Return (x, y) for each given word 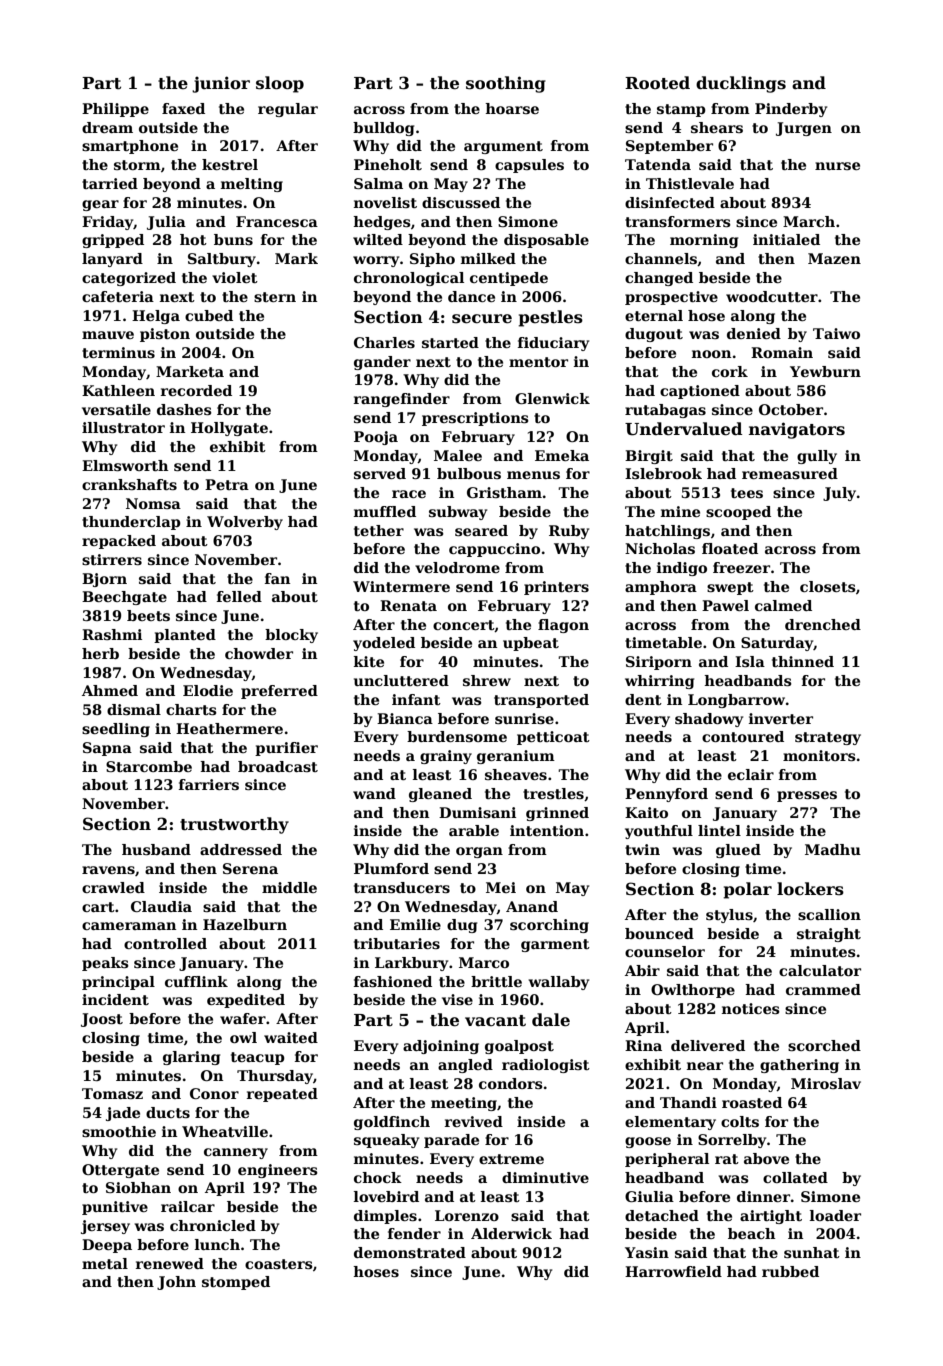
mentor (538, 362)
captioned (700, 392)
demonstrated (410, 1252)
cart (98, 907)
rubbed (790, 1271)
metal (105, 1263)
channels (661, 258)
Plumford (391, 868)
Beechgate (124, 598)
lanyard (112, 260)
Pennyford (666, 795)
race (409, 494)
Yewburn (825, 371)
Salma (378, 183)
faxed (183, 108)
